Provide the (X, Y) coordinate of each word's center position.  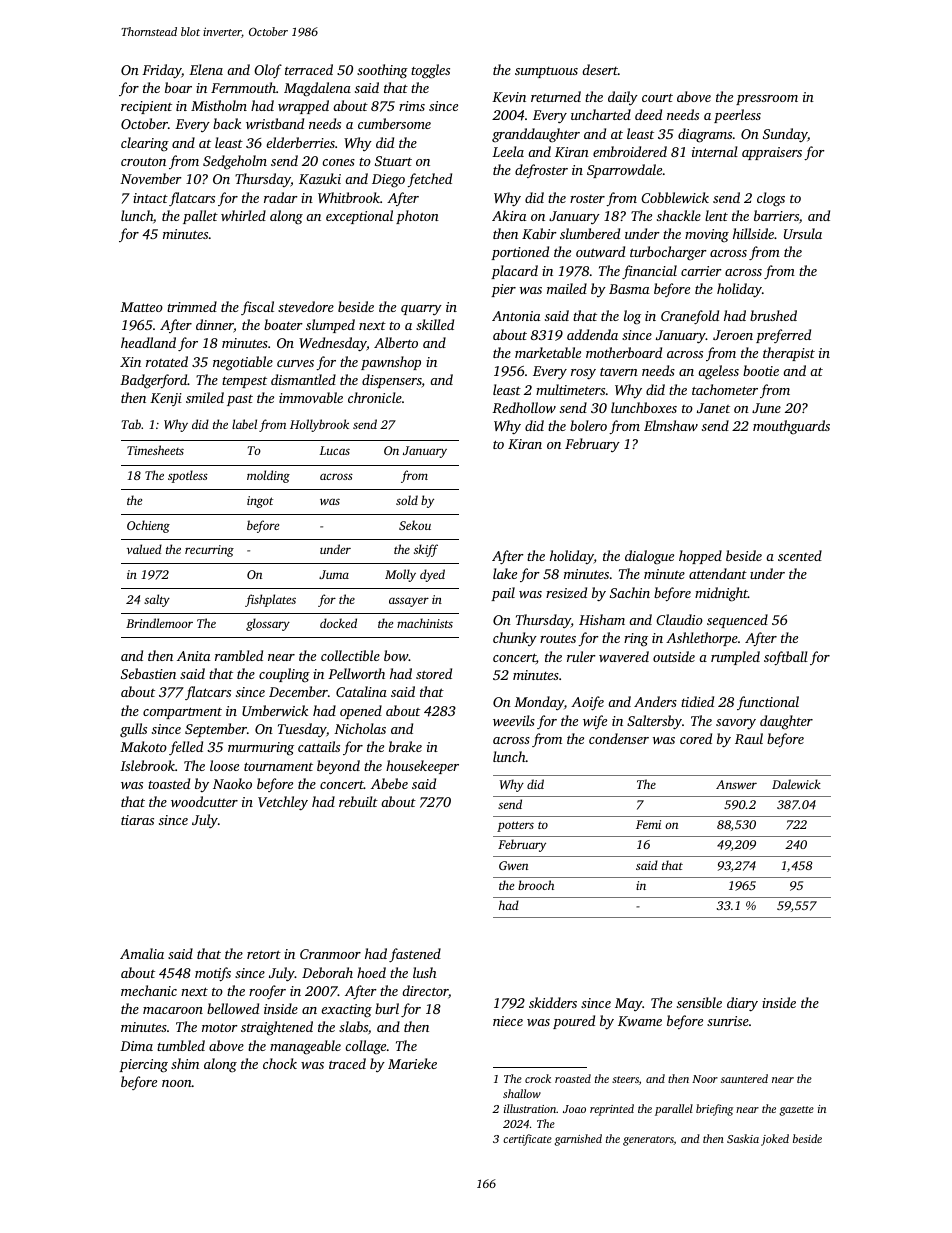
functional (768, 703)
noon (177, 1083)
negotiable (243, 363)
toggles (430, 71)
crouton (143, 162)
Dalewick (796, 784)
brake (405, 746)
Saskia (743, 1138)
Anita (193, 656)
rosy (583, 374)
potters (515, 826)
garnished (578, 1140)
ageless (718, 372)
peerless (737, 116)
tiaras (137, 820)
